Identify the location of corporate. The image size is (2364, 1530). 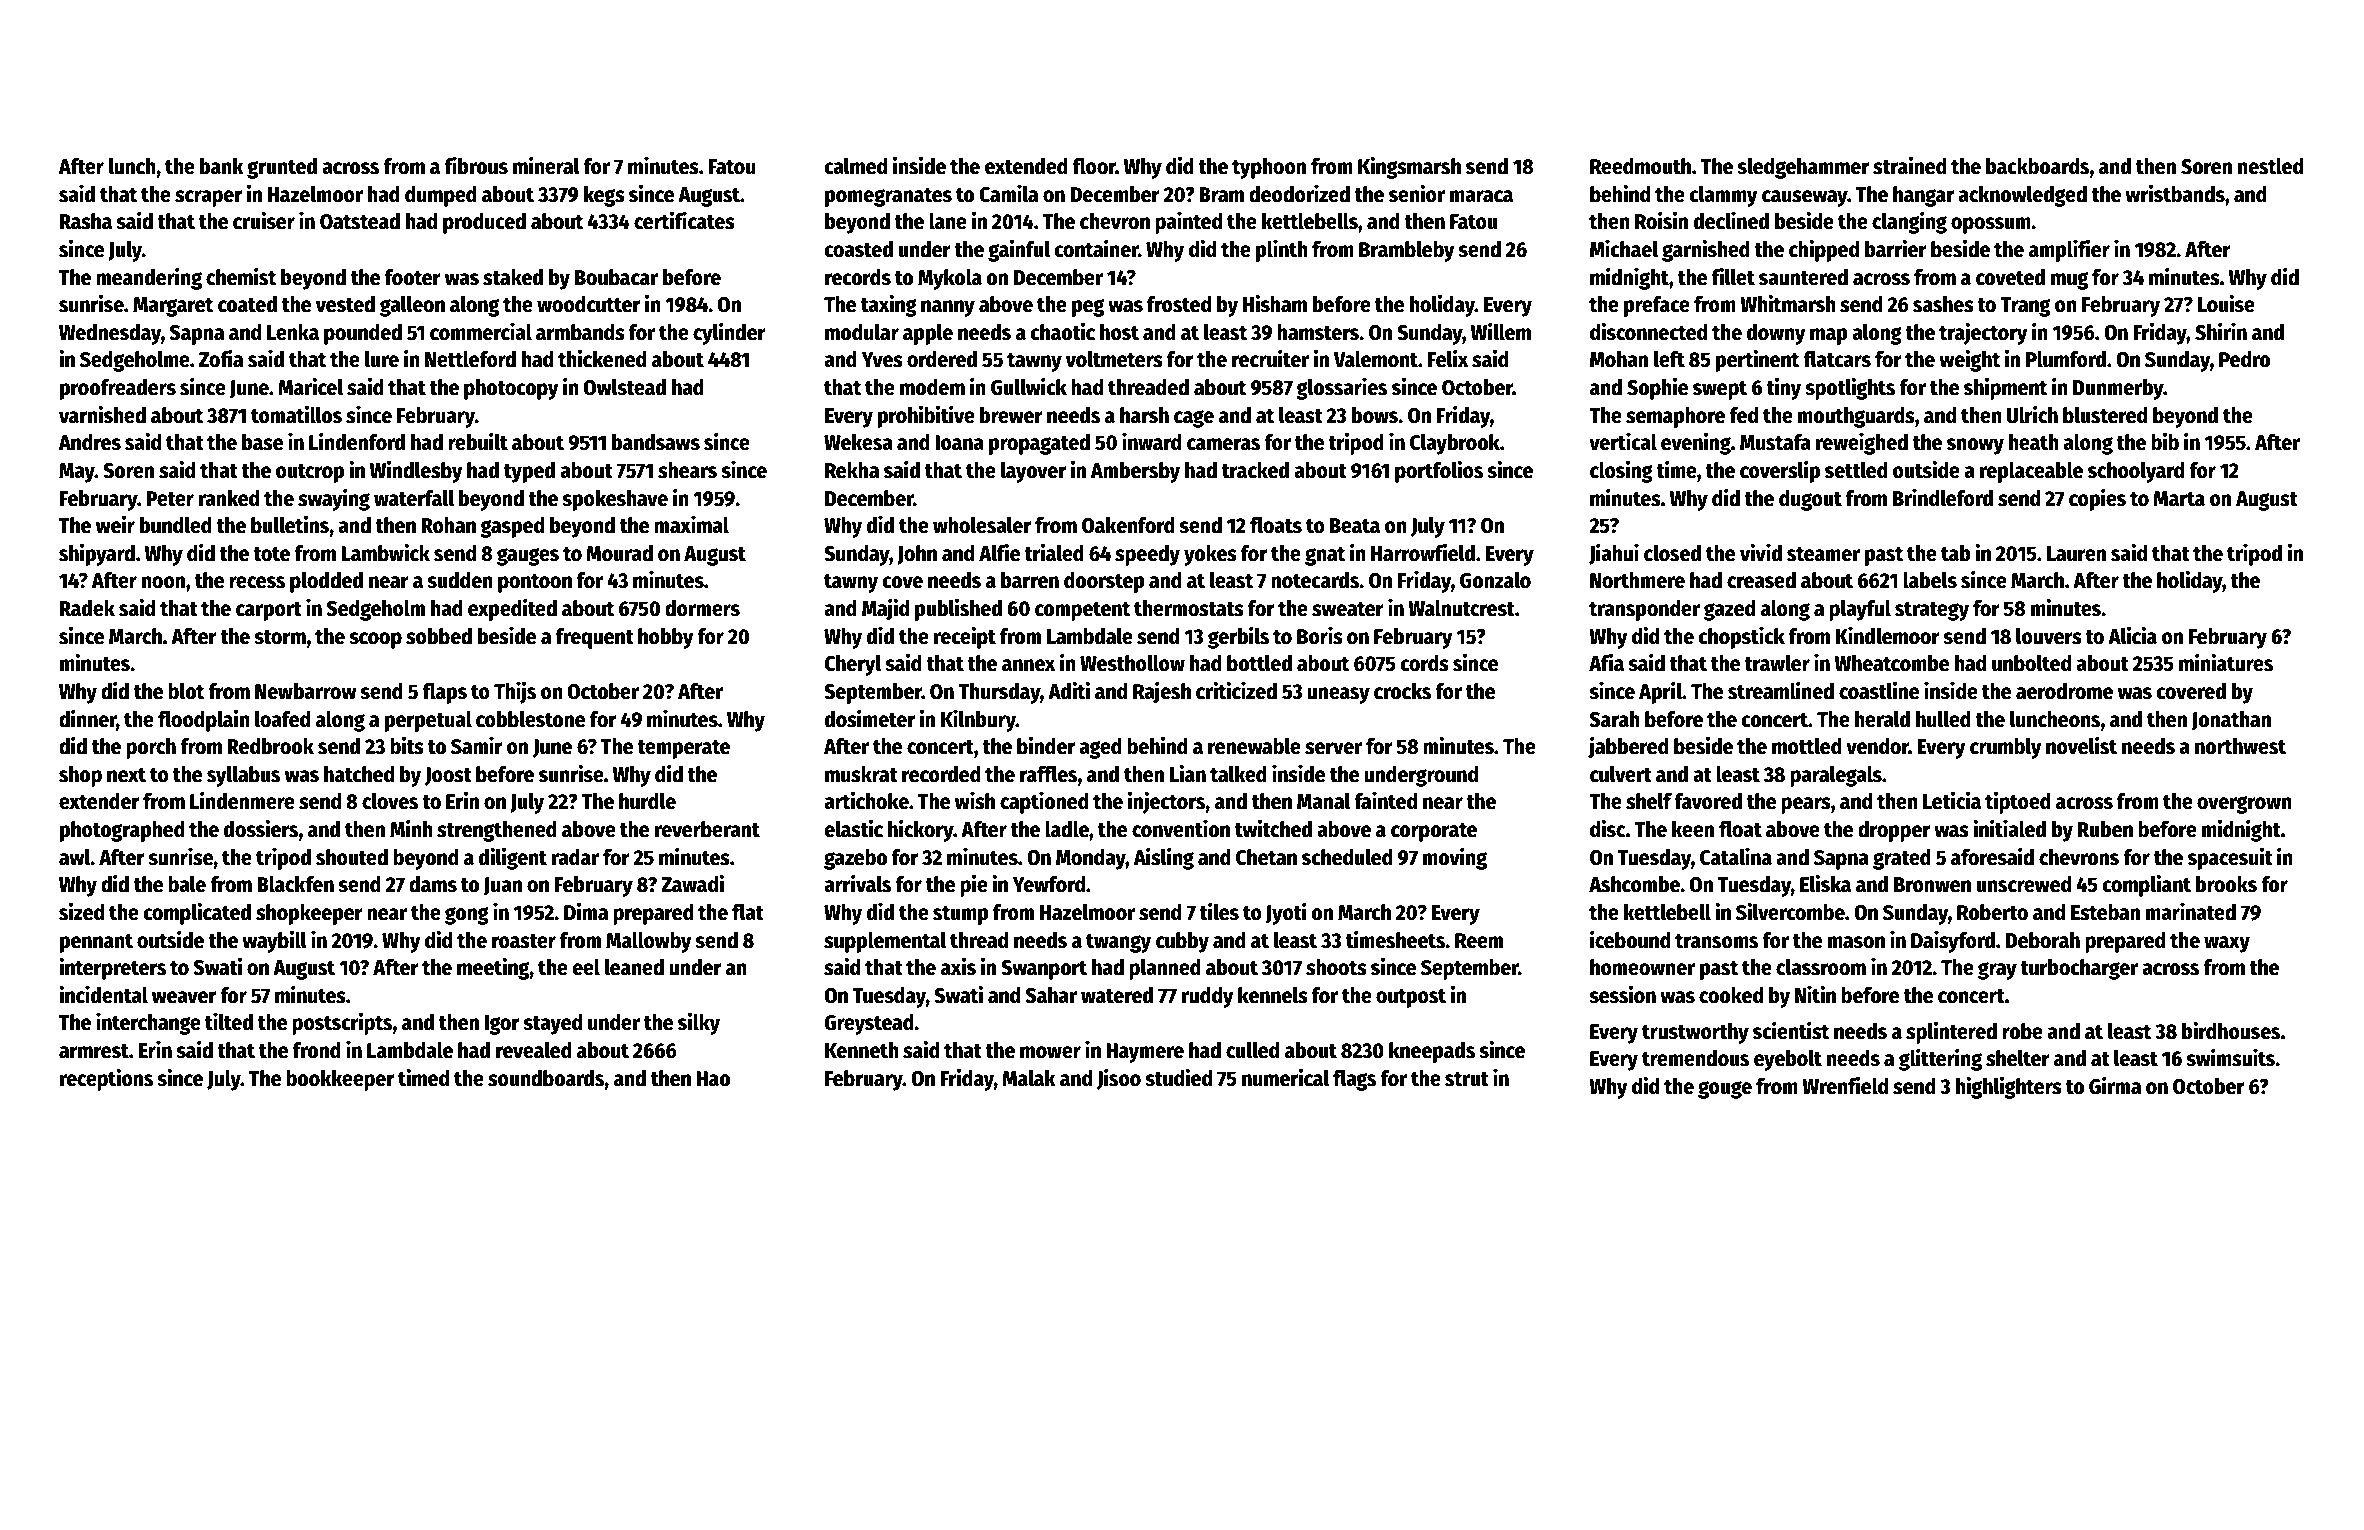
(1434, 832).
